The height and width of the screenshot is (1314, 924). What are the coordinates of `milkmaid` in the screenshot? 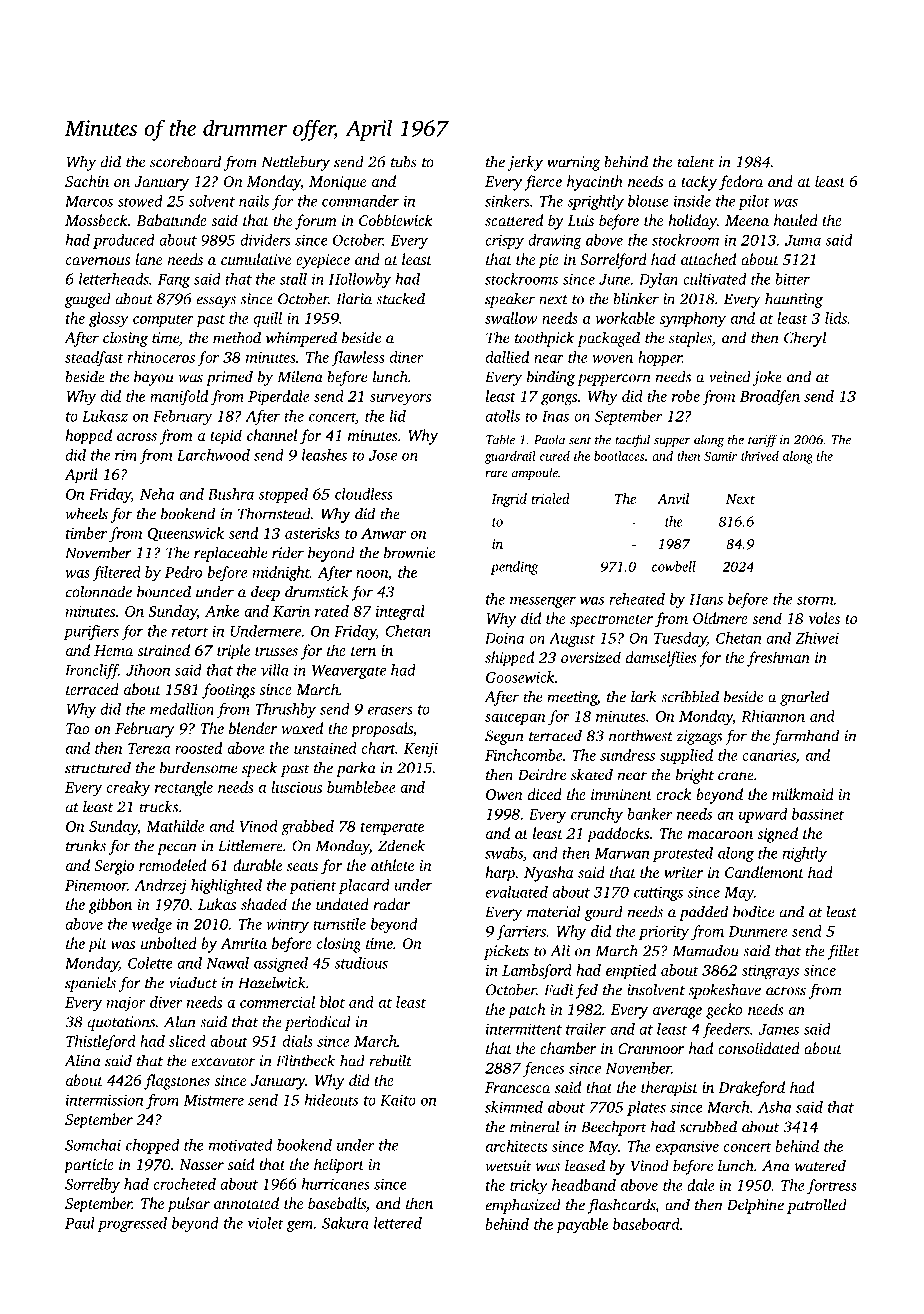 It's located at (803, 794).
